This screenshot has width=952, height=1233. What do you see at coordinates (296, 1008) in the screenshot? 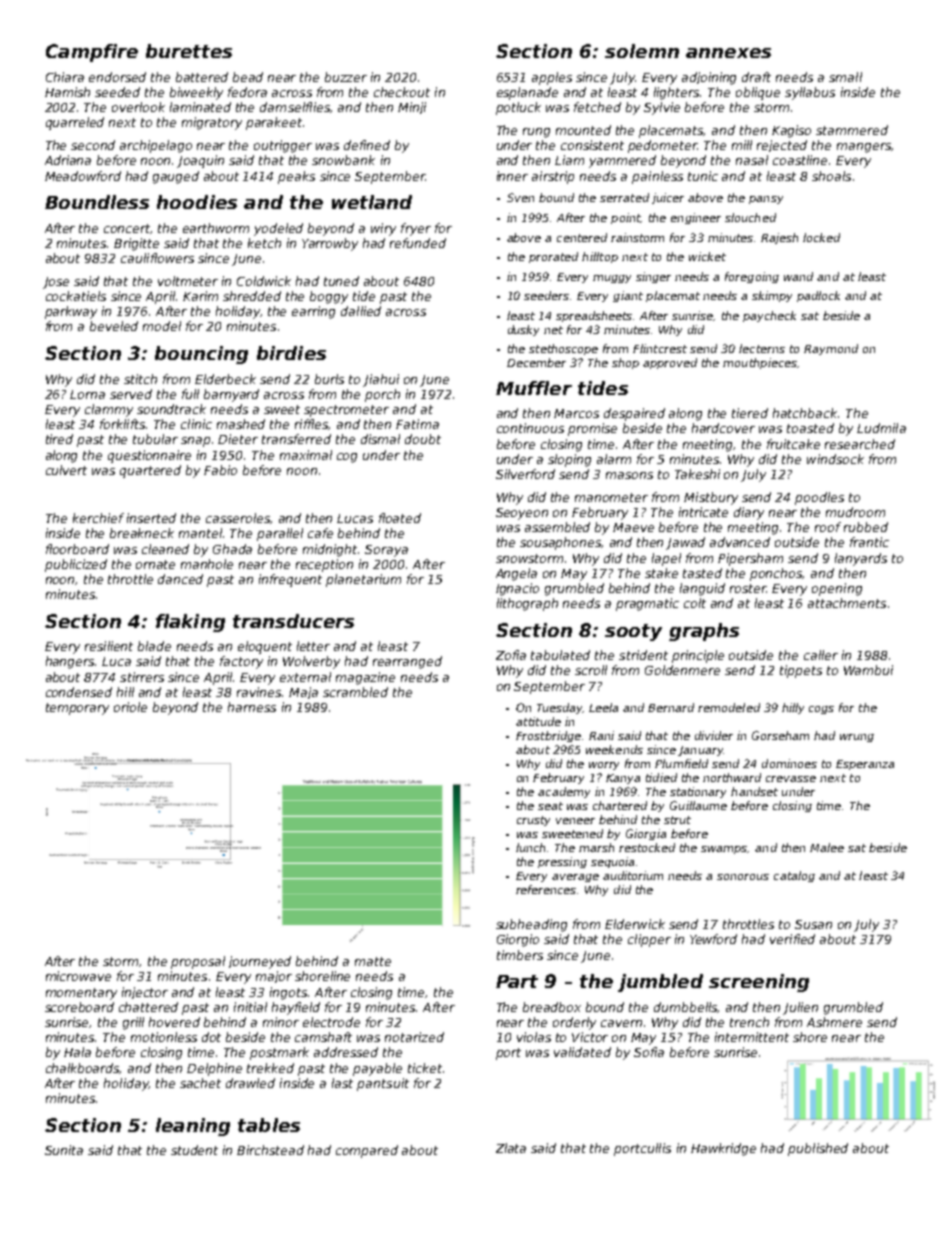
I see `hayfield` at bounding box center [296, 1008].
